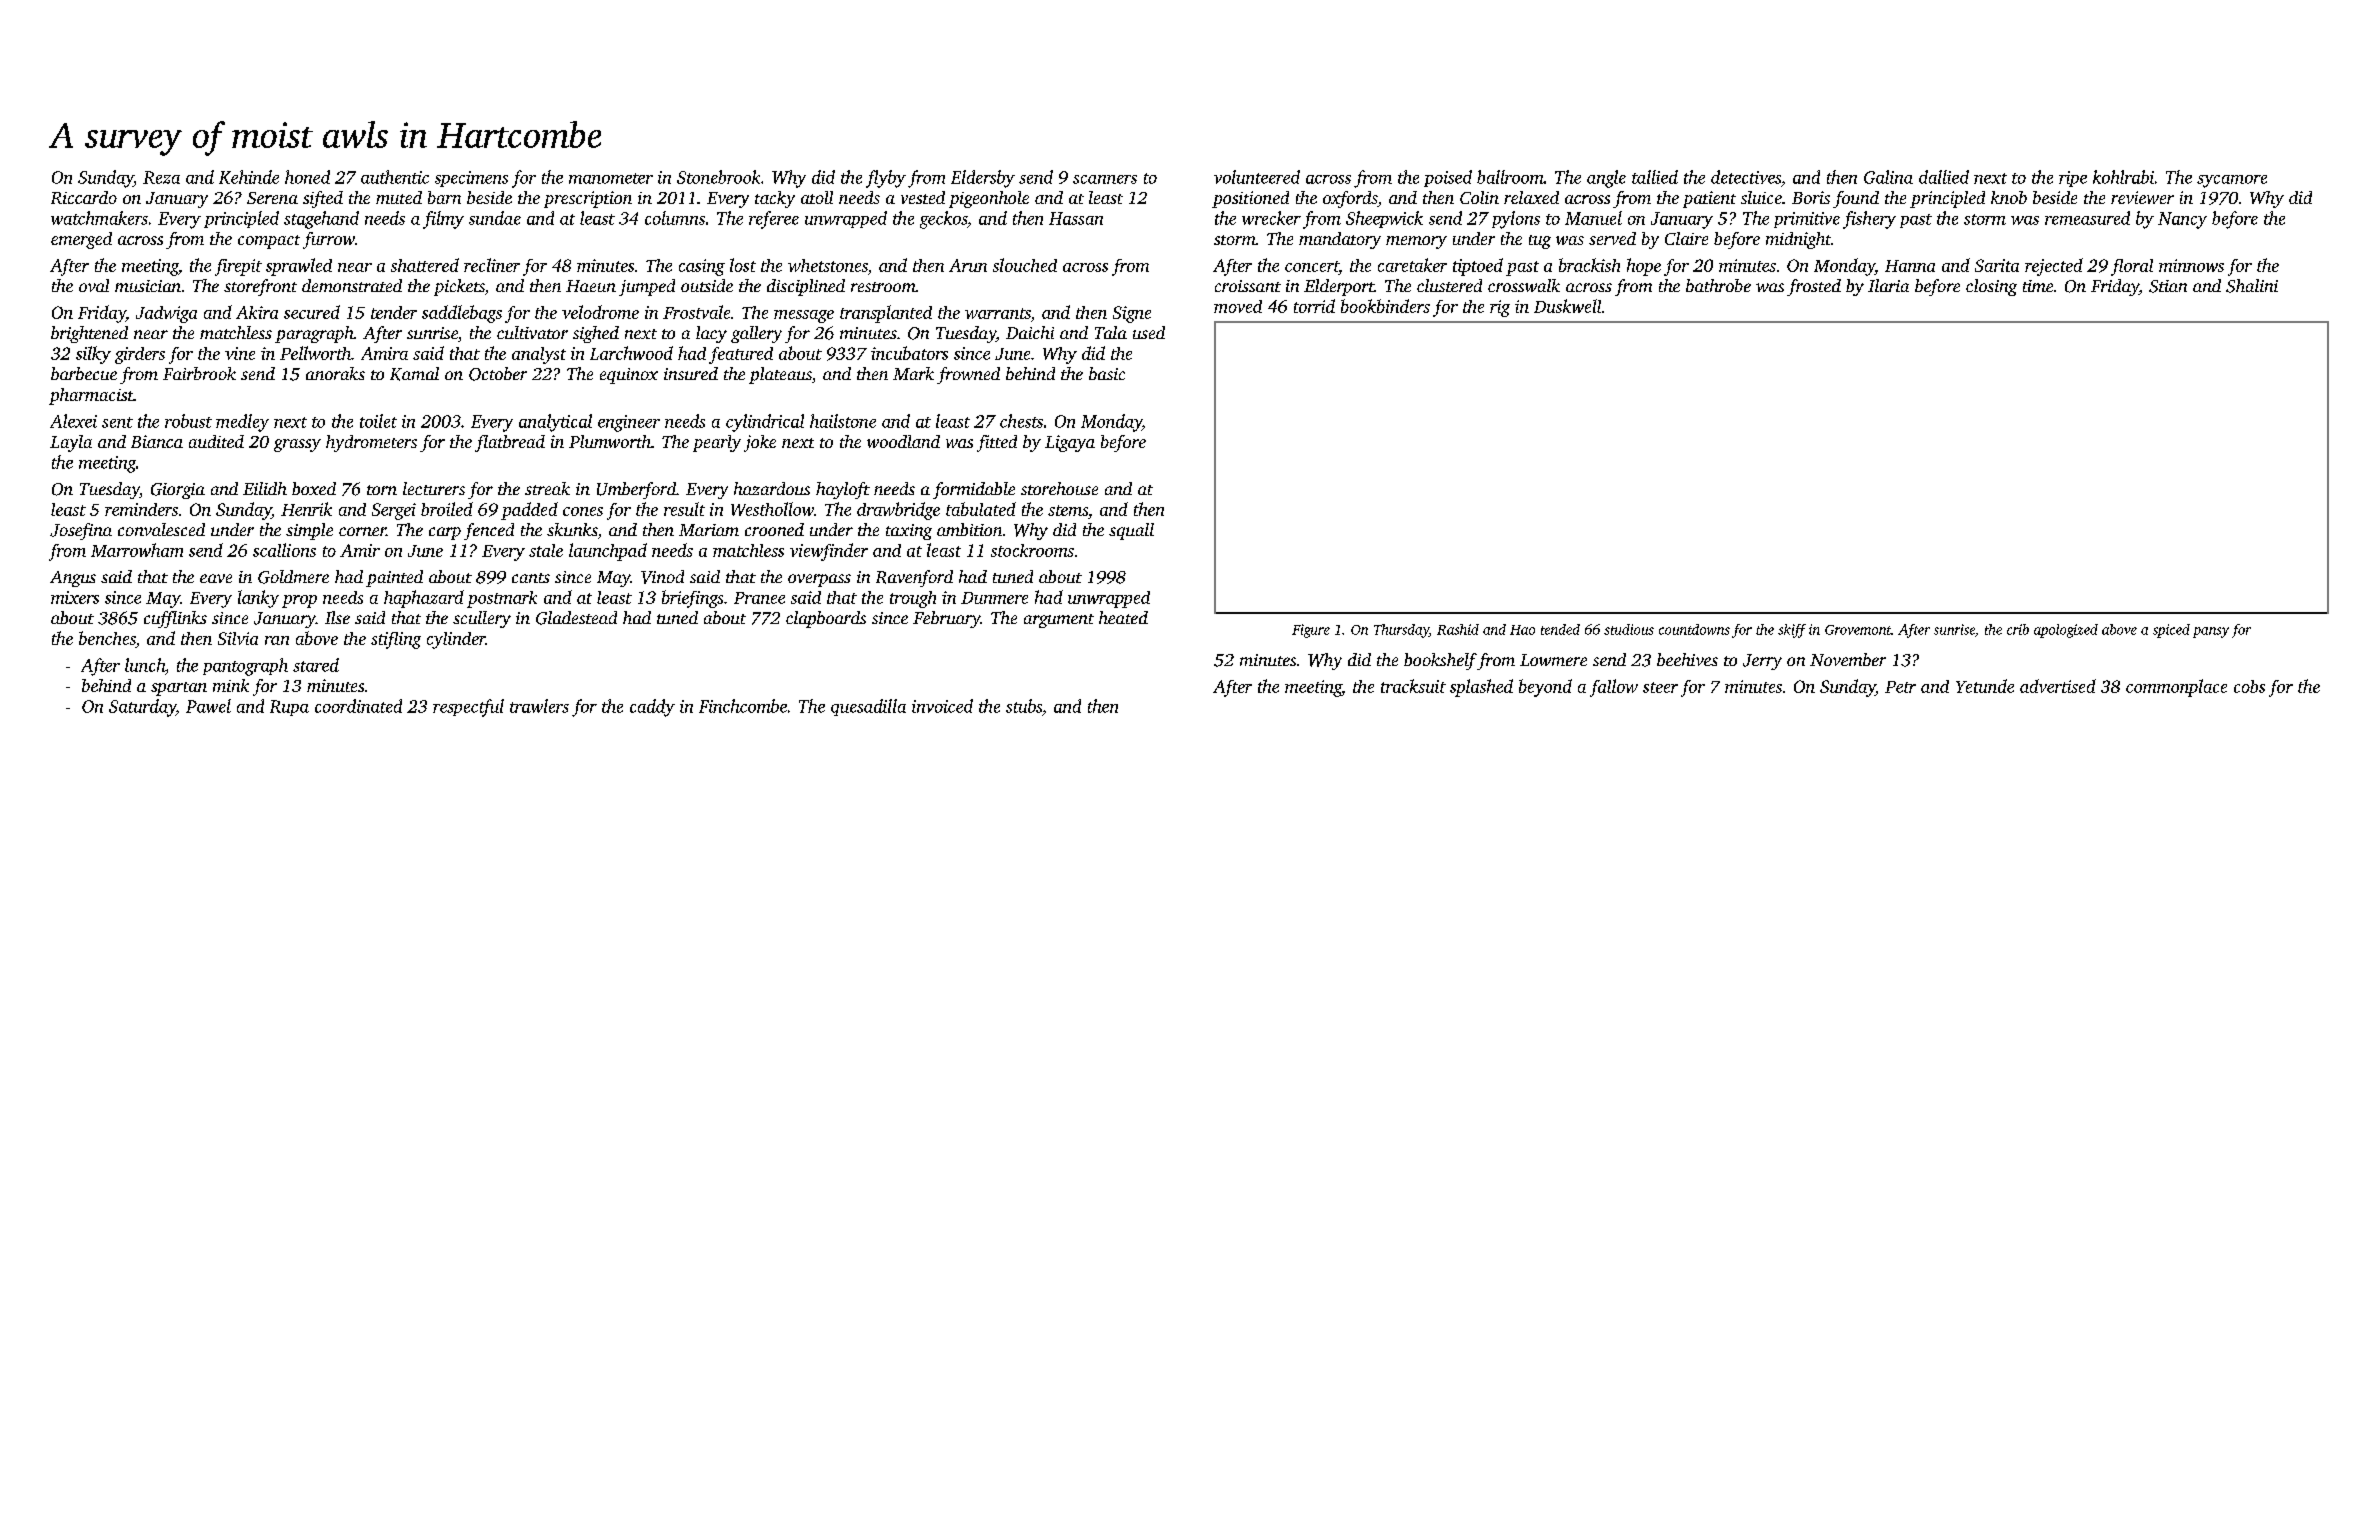  I want to click on Angus, so click(73, 579).
